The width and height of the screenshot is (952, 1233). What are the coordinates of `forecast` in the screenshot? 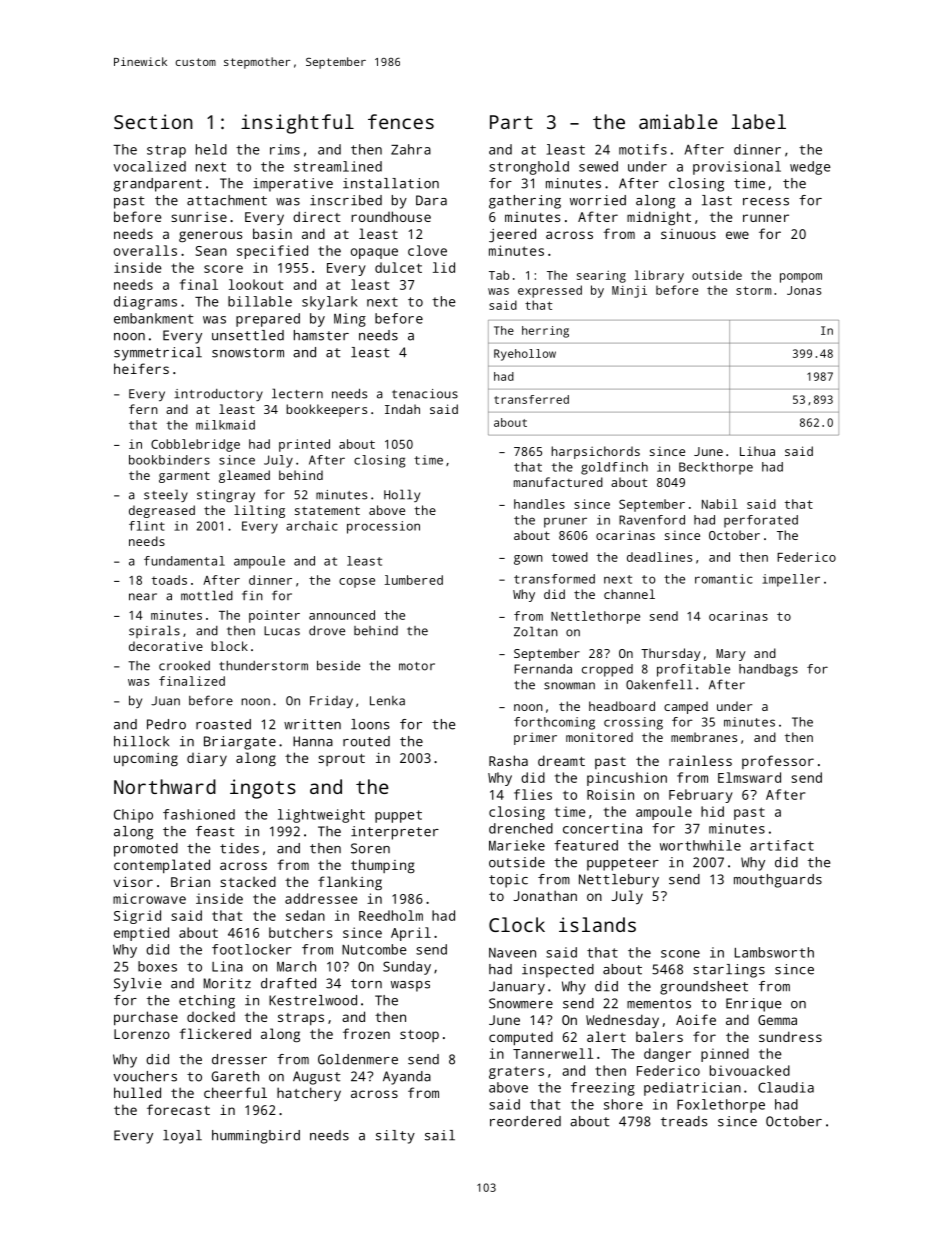 It's located at (178, 1109).
